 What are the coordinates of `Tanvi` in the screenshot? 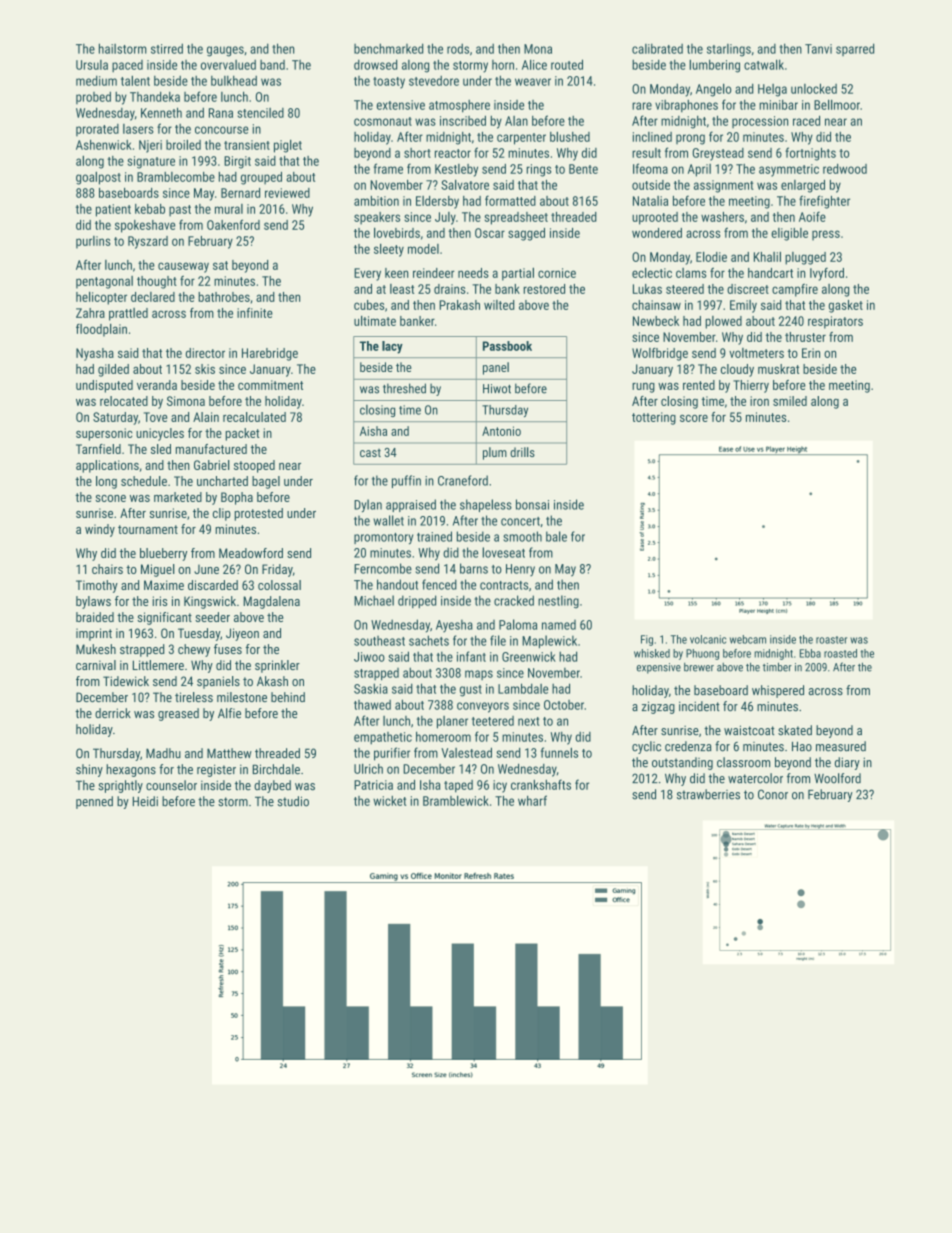 It's located at (818, 49).
